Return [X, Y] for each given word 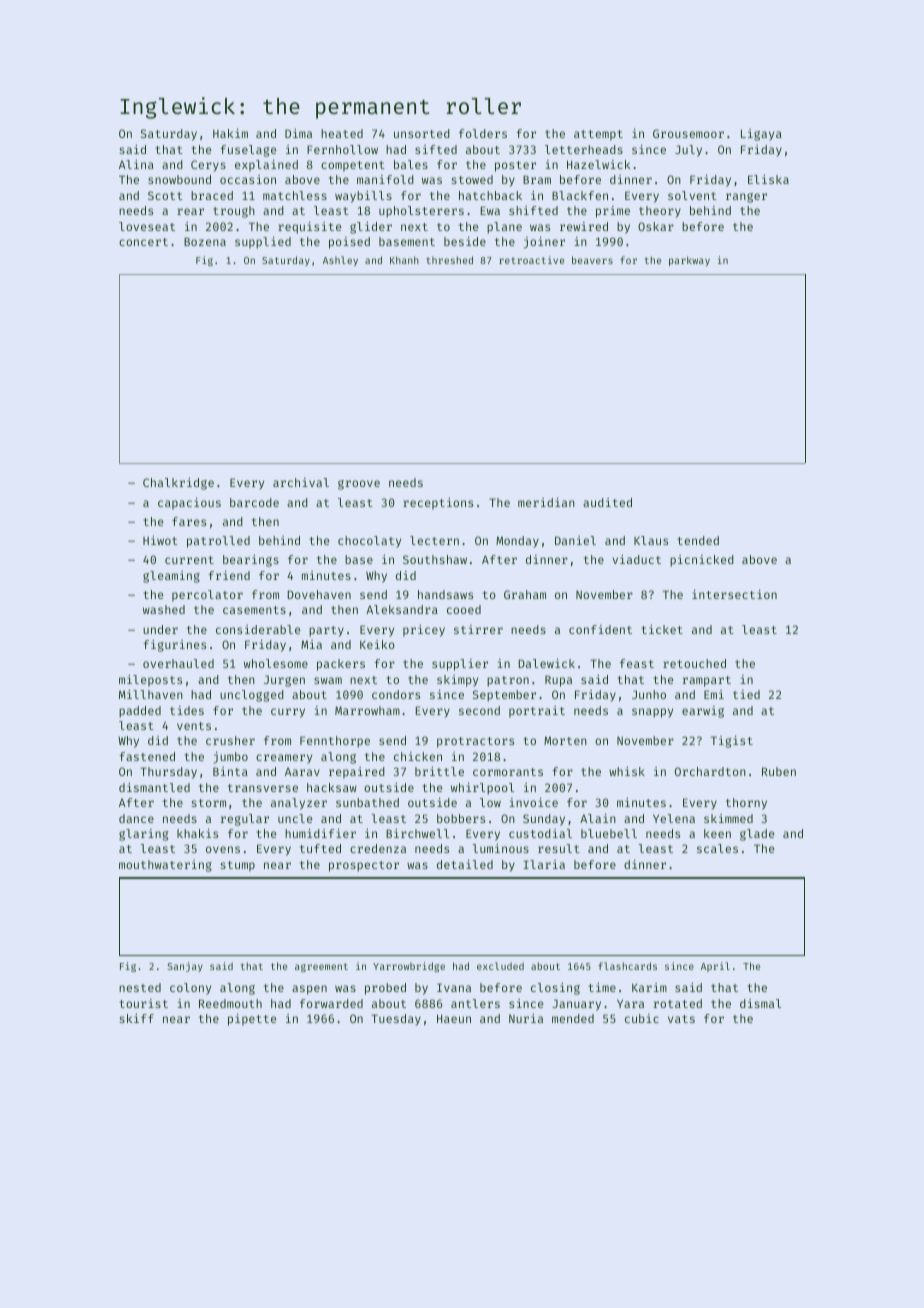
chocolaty [369, 542]
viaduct [637, 559]
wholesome [276, 663]
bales [411, 164]
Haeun [454, 1018]
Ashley [340, 261]
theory [660, 212]
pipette [252, 1020]
